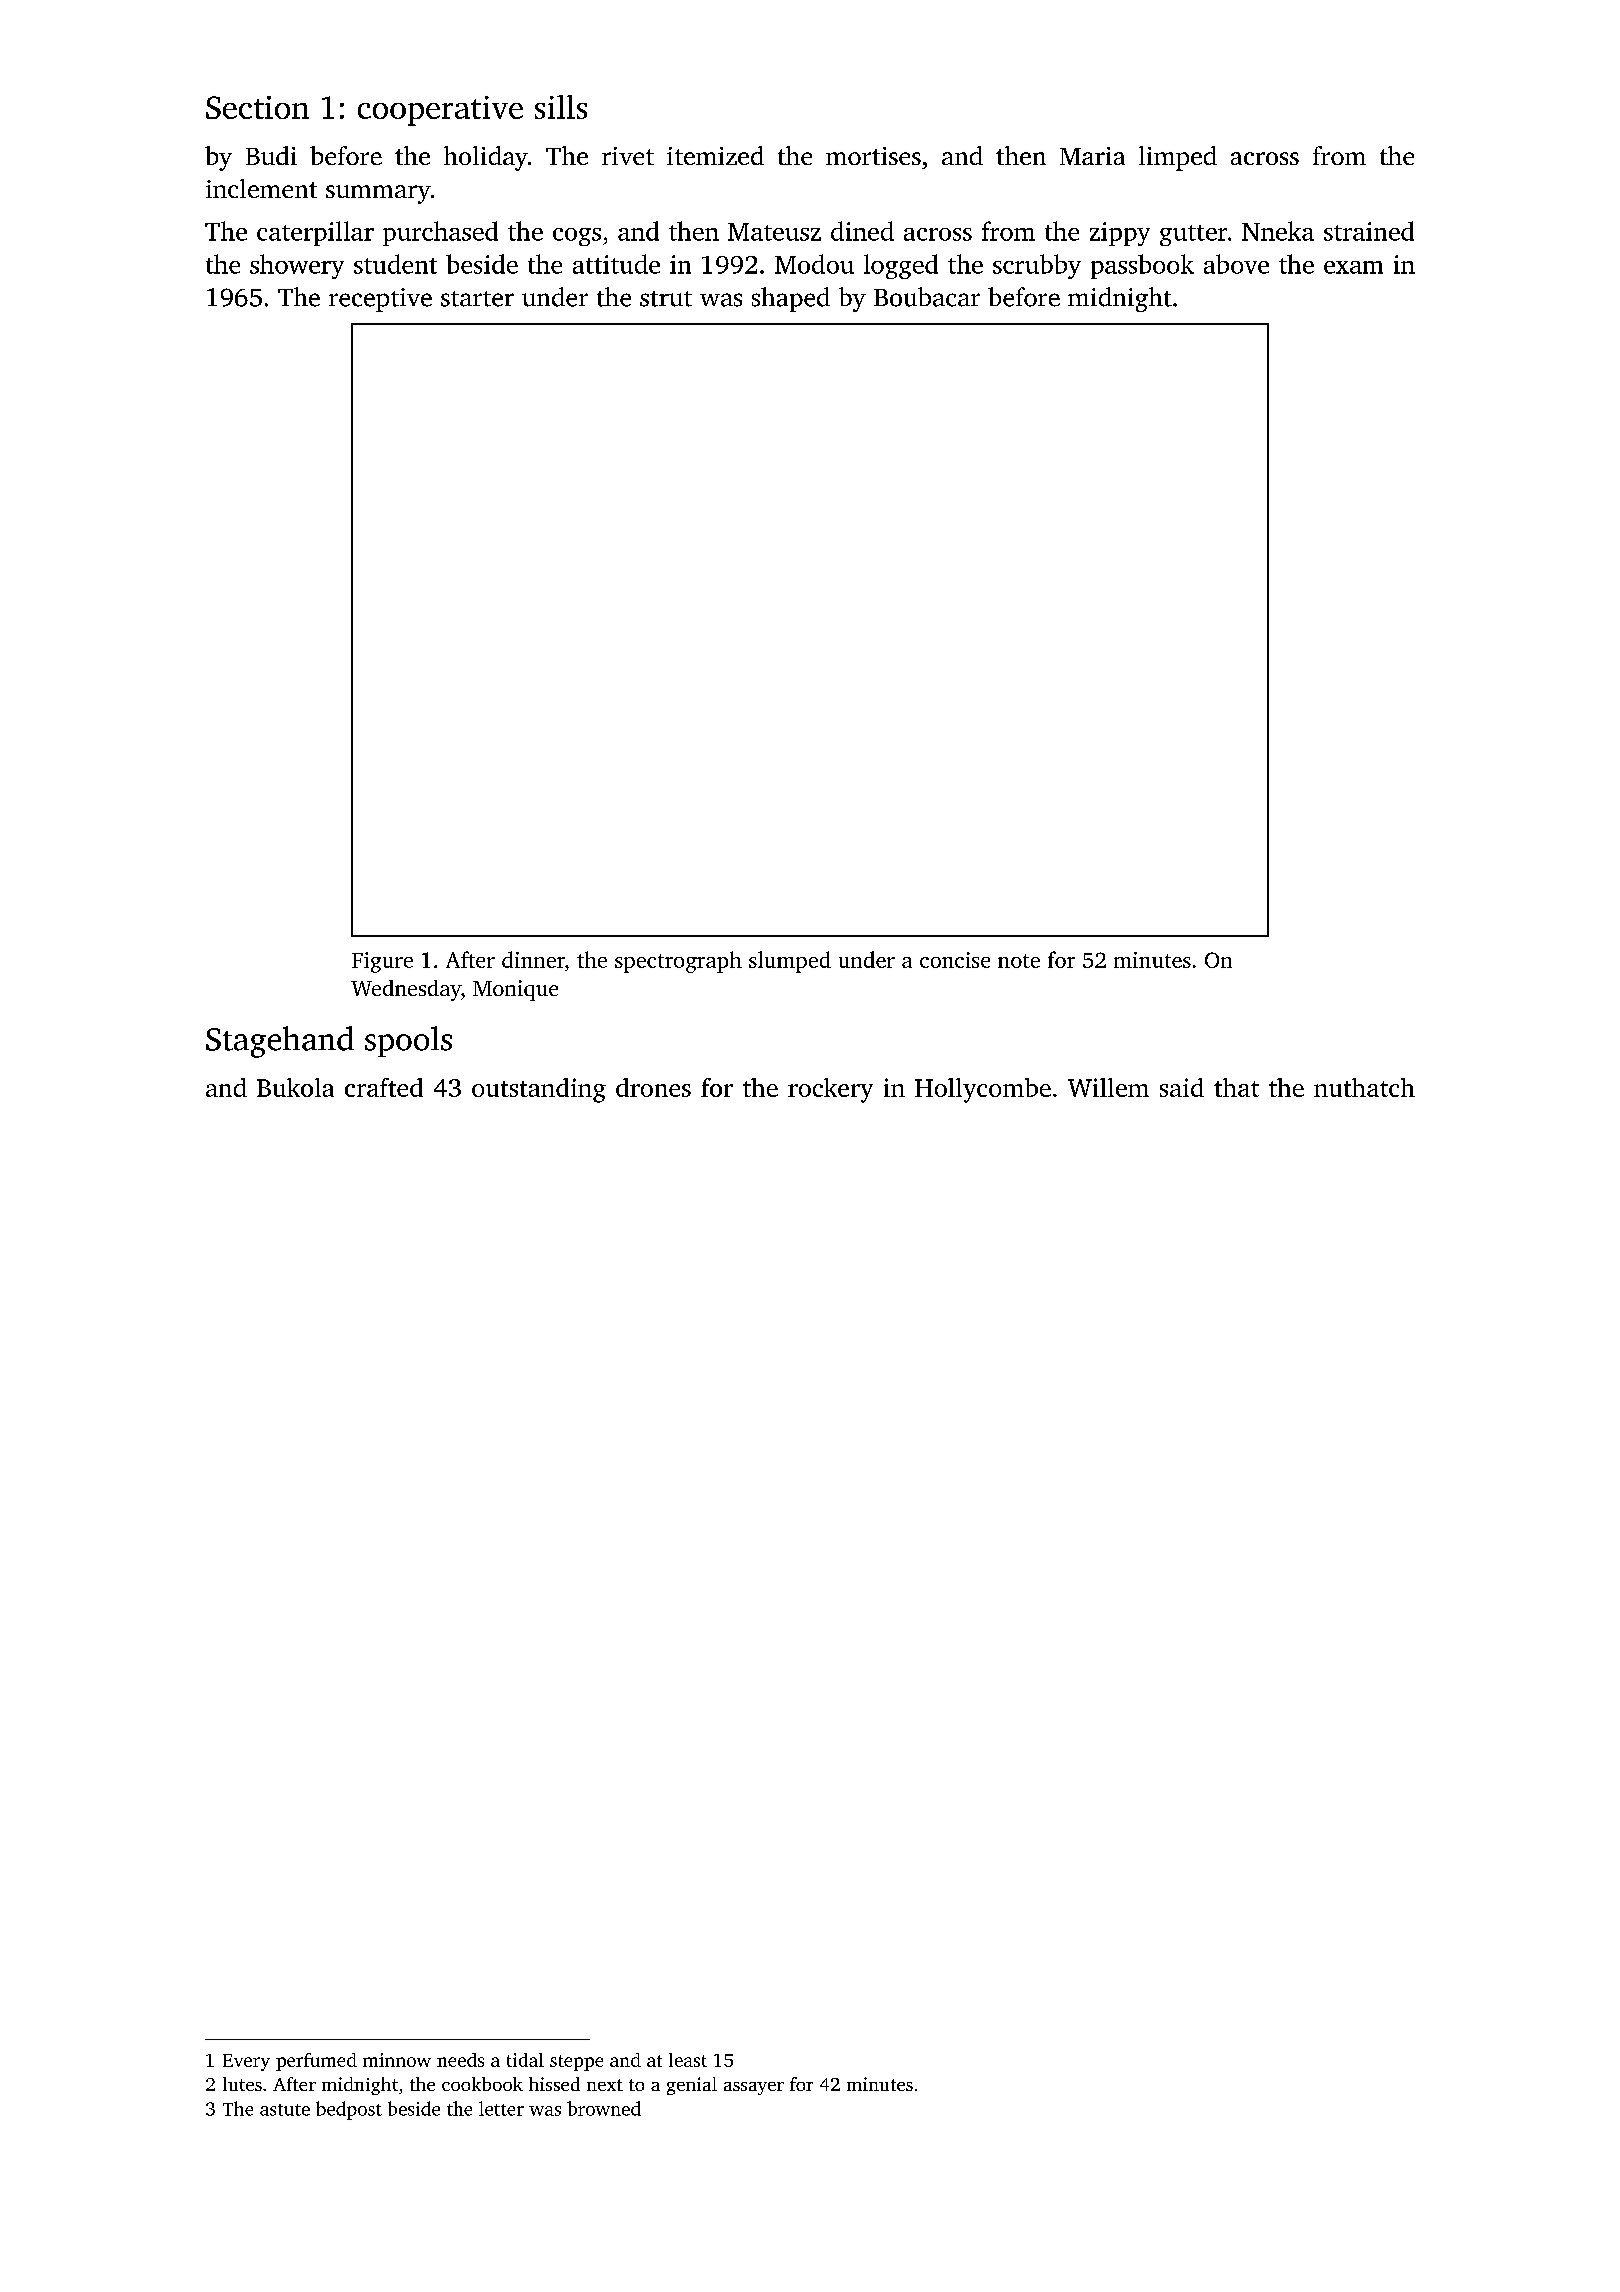 The width and height of the document is (1620, 2292). Describe the element at coordinates (349, 2110) in the document. I see `bedpost` at that location.
